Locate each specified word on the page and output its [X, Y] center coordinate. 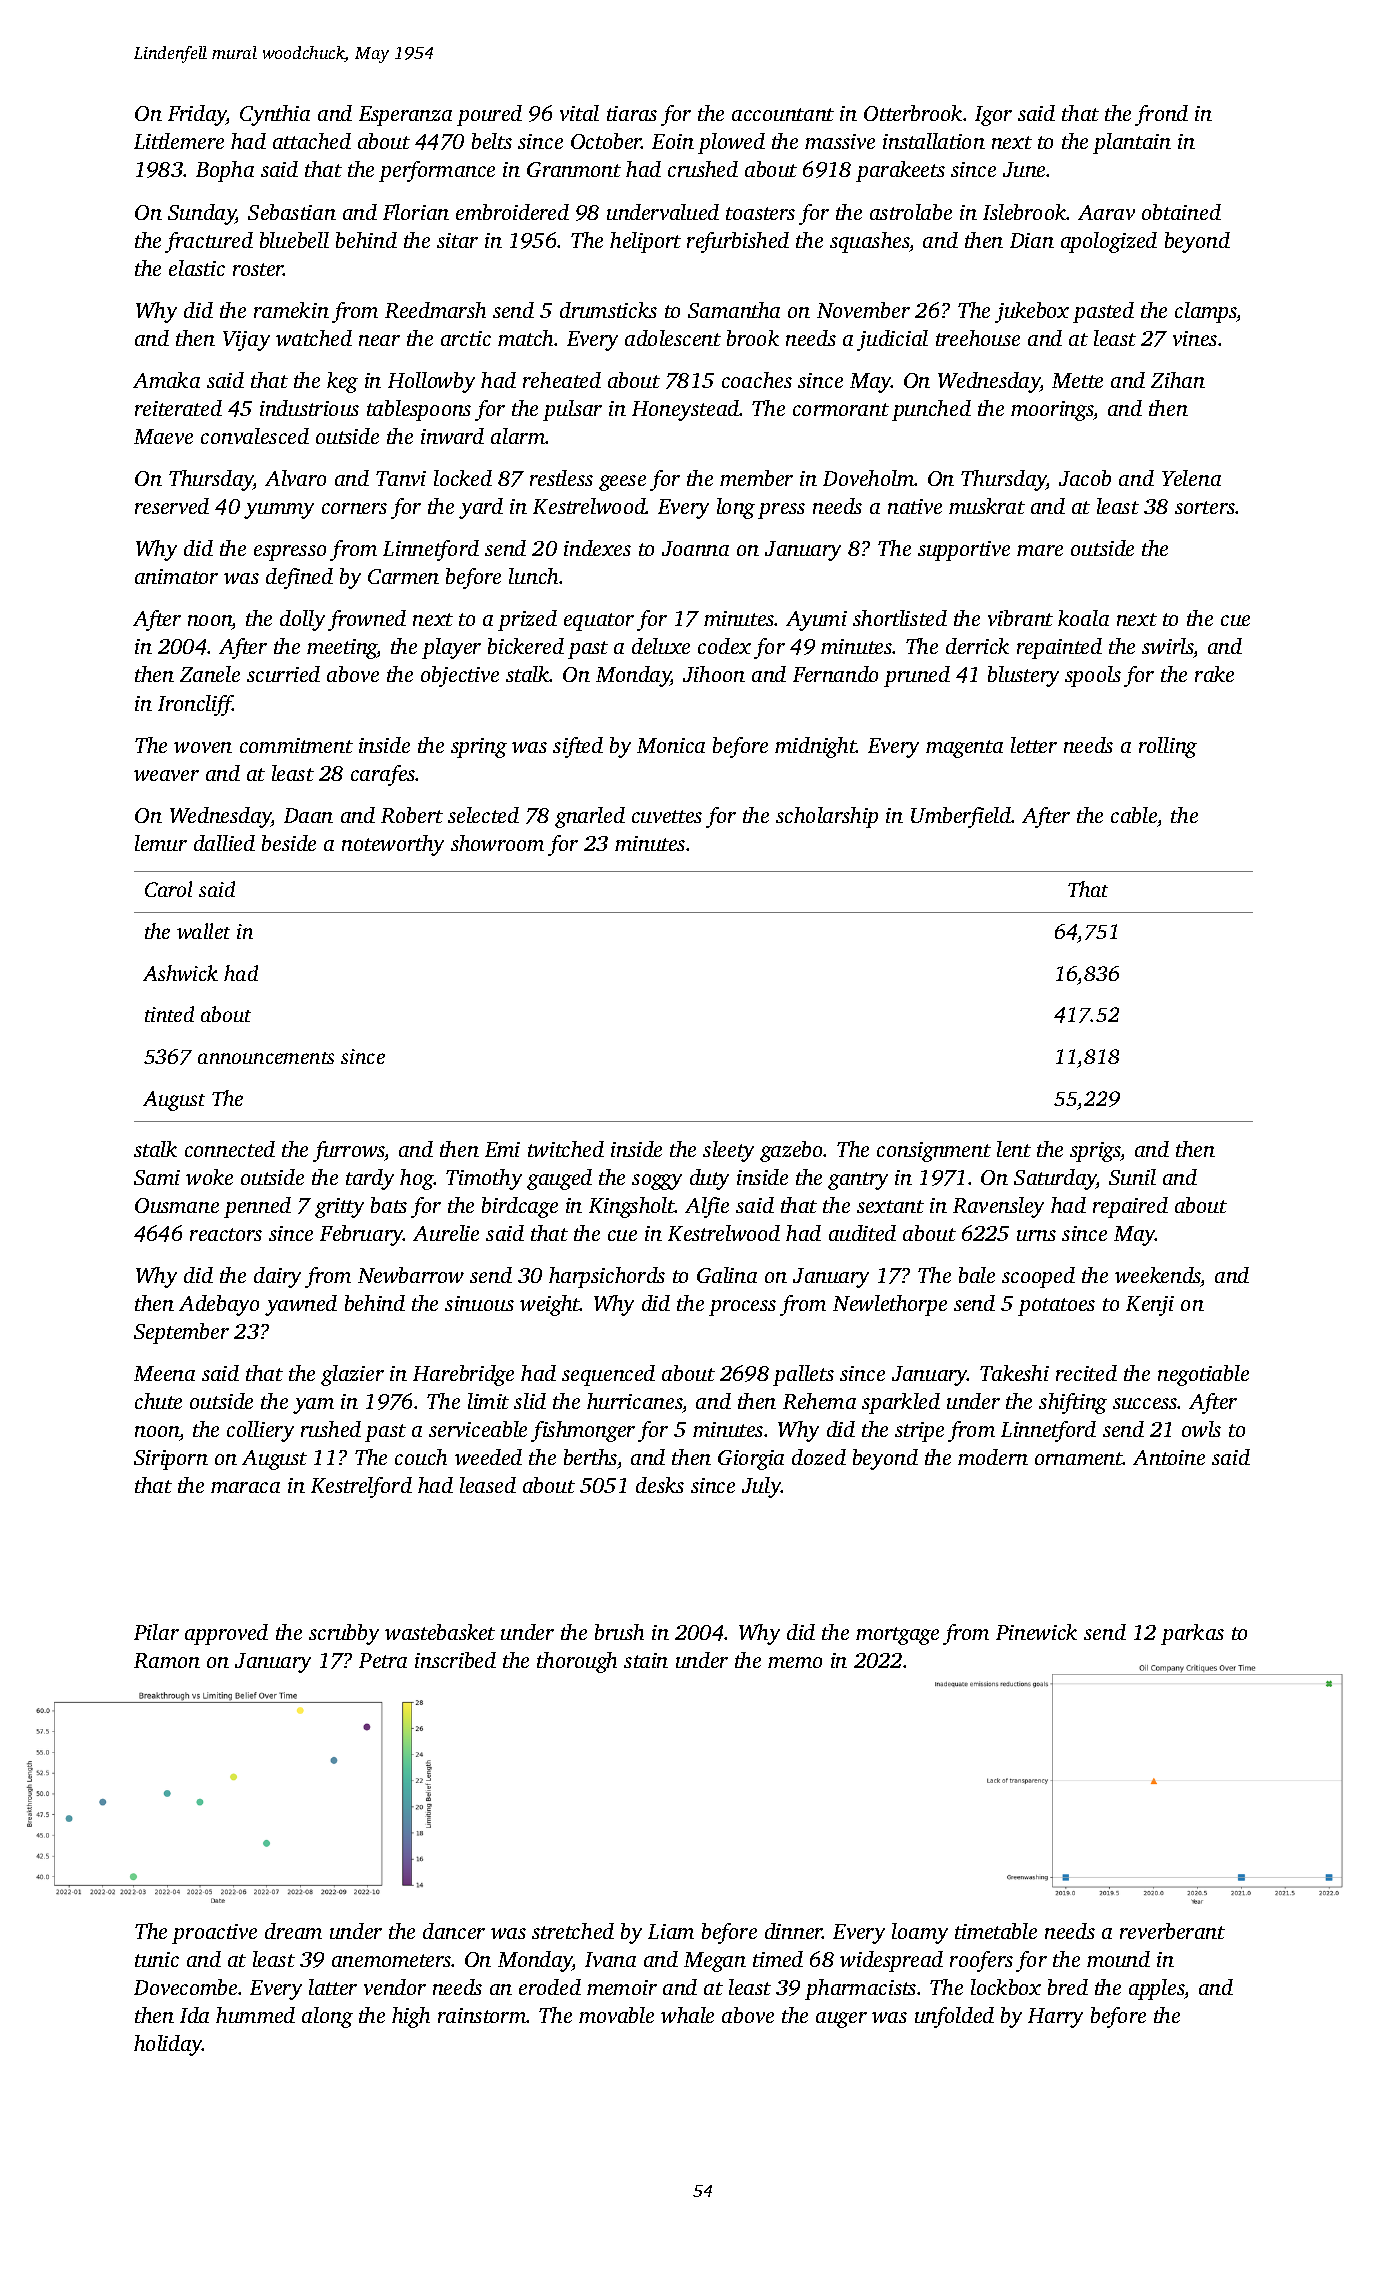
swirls [1168, 648]
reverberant [1172, 1931]
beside [289, 843]
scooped [1038, 1277]
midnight [816, 747]
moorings [1052, 411]
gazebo [792, 1151]
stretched [573, 1931]
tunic [157, 1959]
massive [840, 141]
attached [312, 141]
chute [158, 1401]
